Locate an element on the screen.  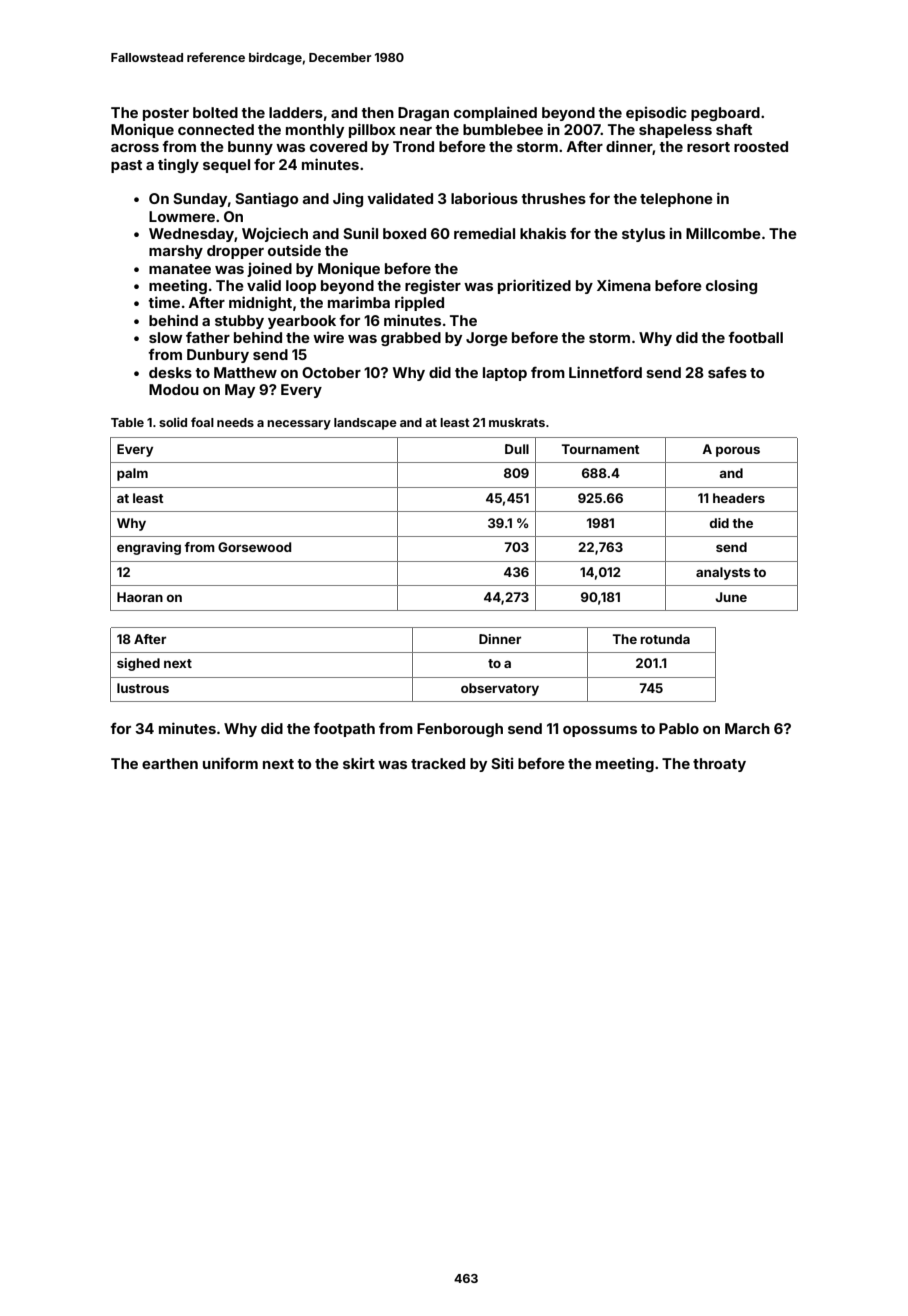
throaty is located at coordinates (719, 765).
